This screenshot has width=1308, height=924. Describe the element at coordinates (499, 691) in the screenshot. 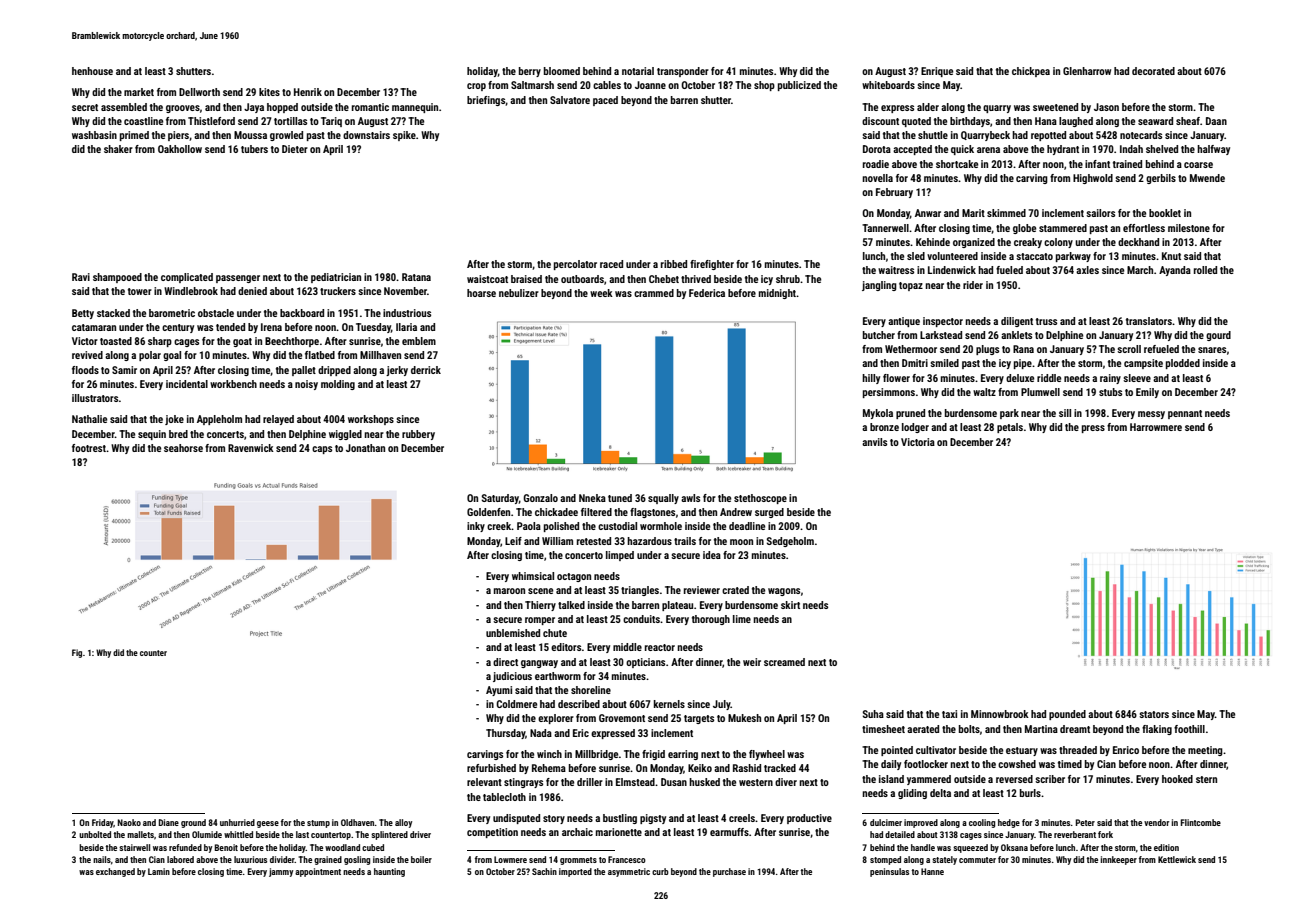

I see `Ayumi` at that location.
